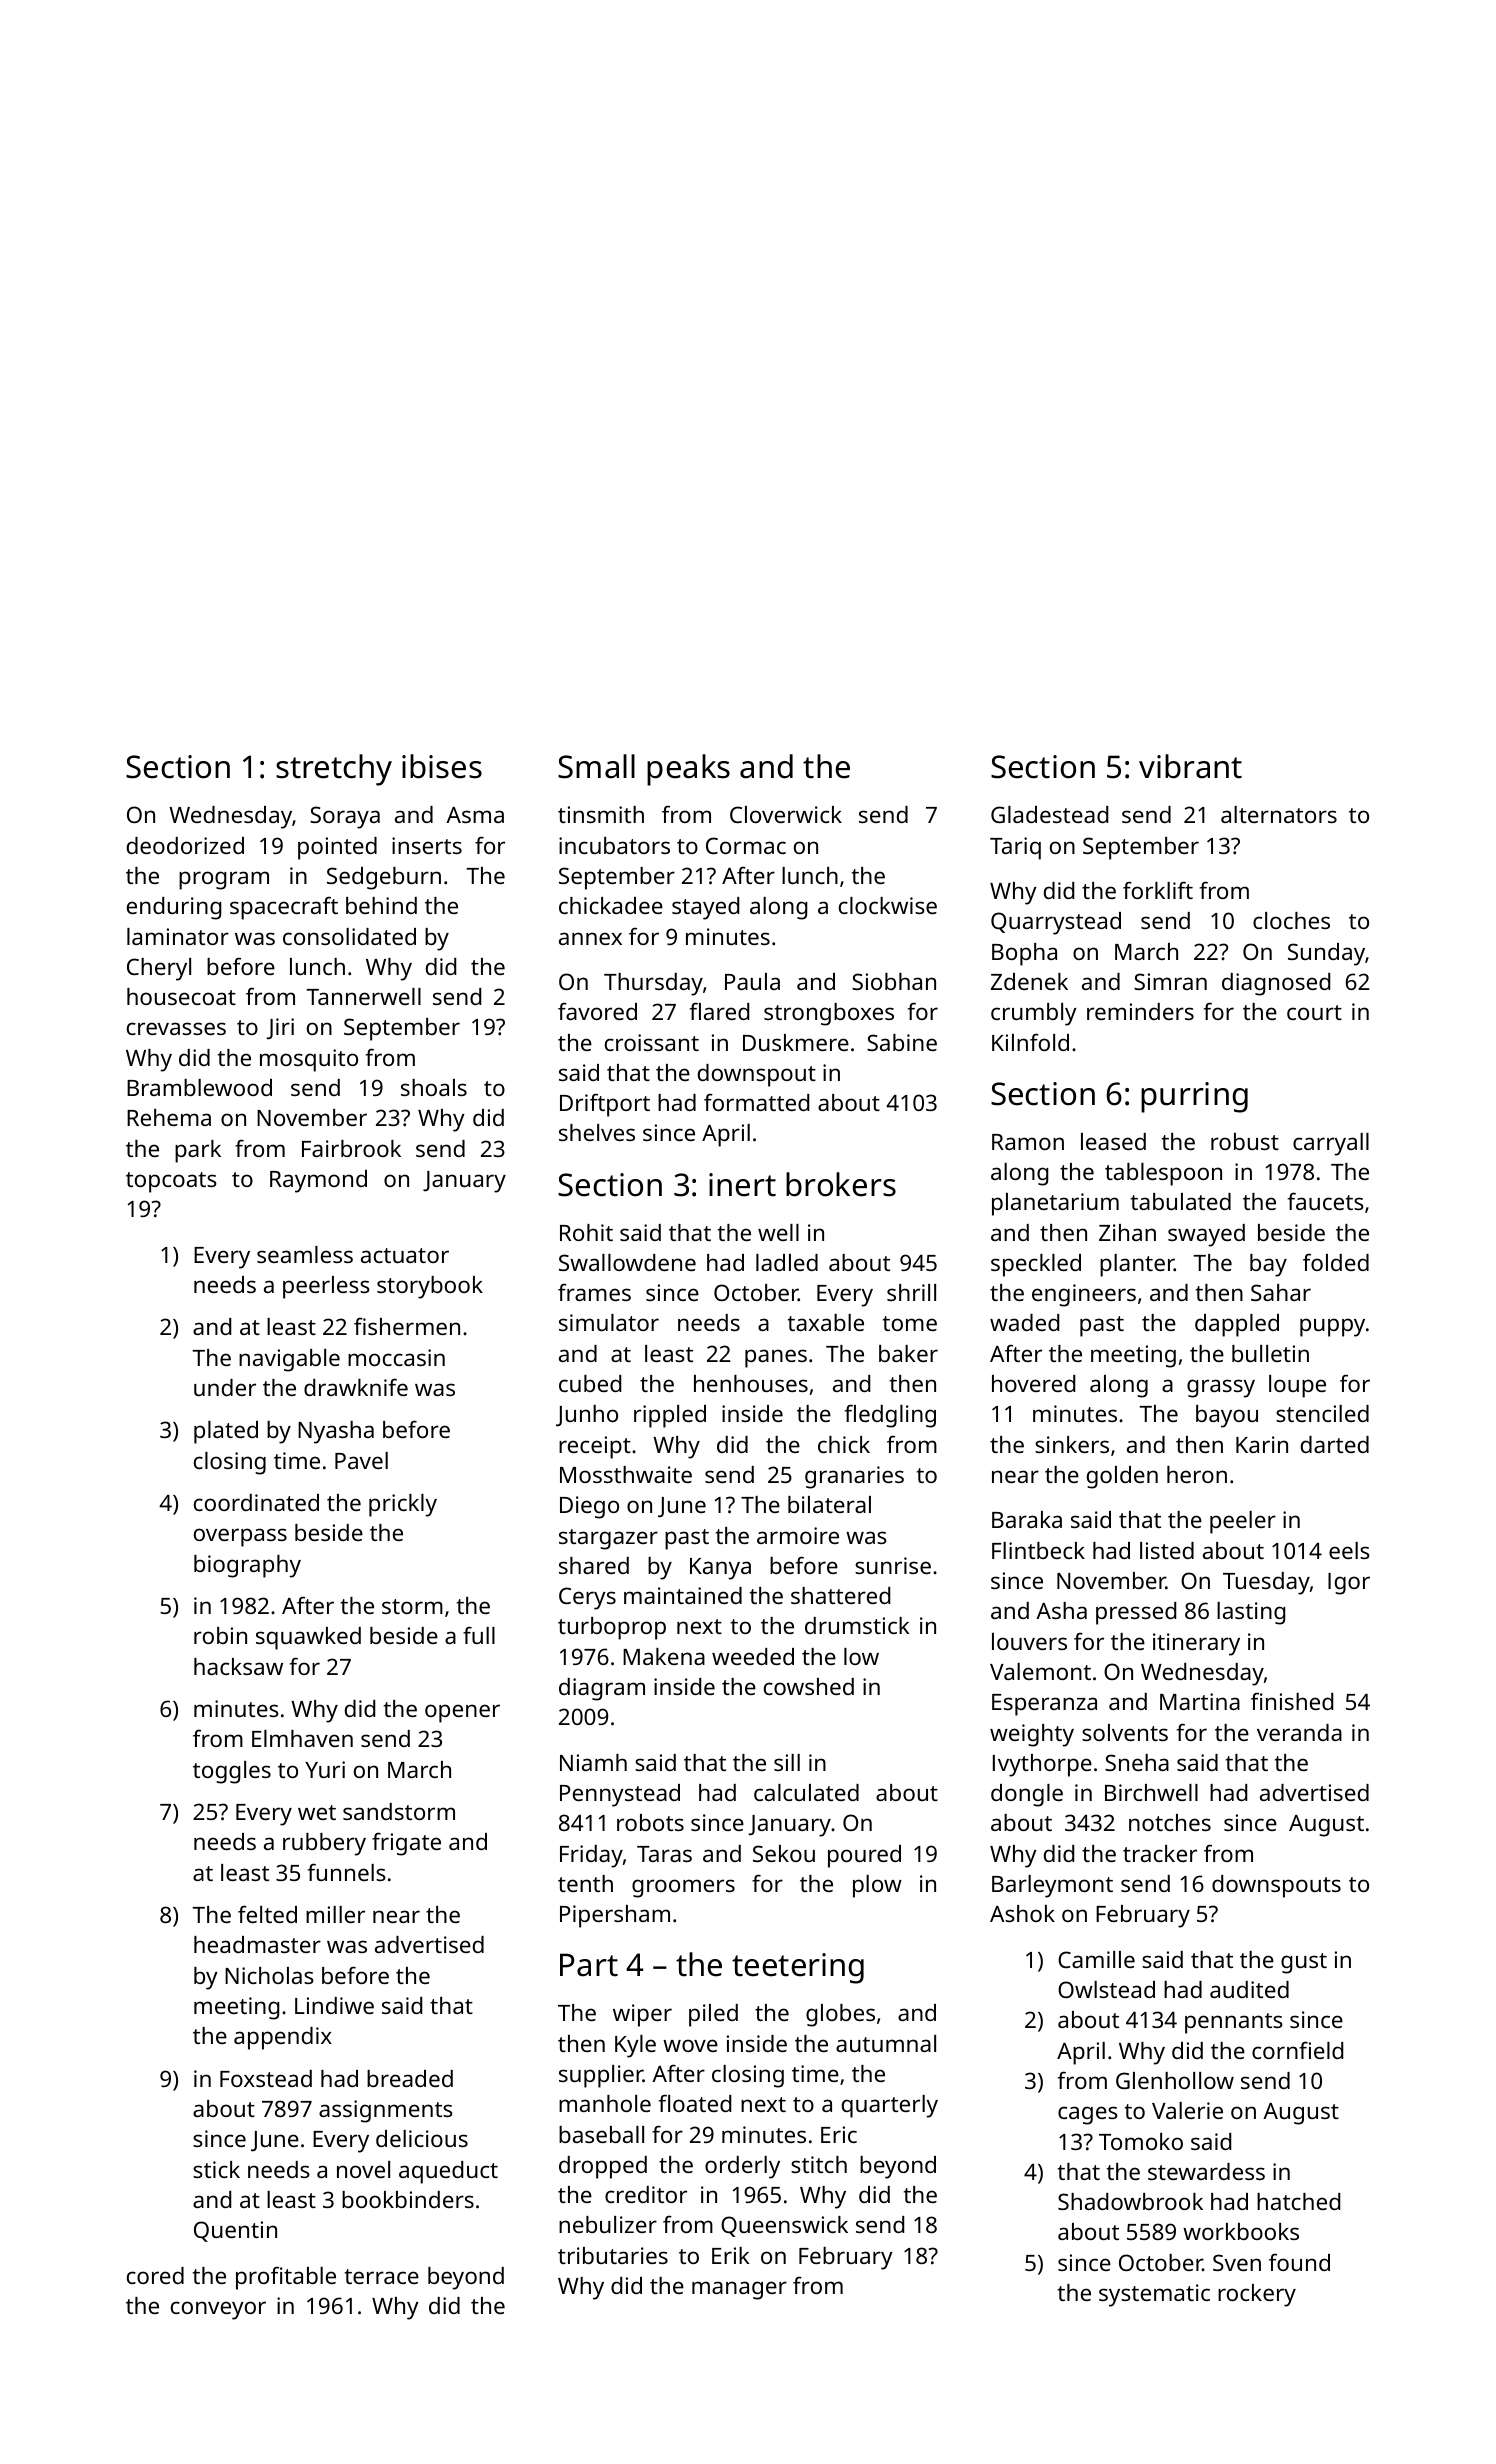  What do you see at coordinates (283, 2038) in the screenshot?
I see `appendix` at bounding box center [283, 2038].
